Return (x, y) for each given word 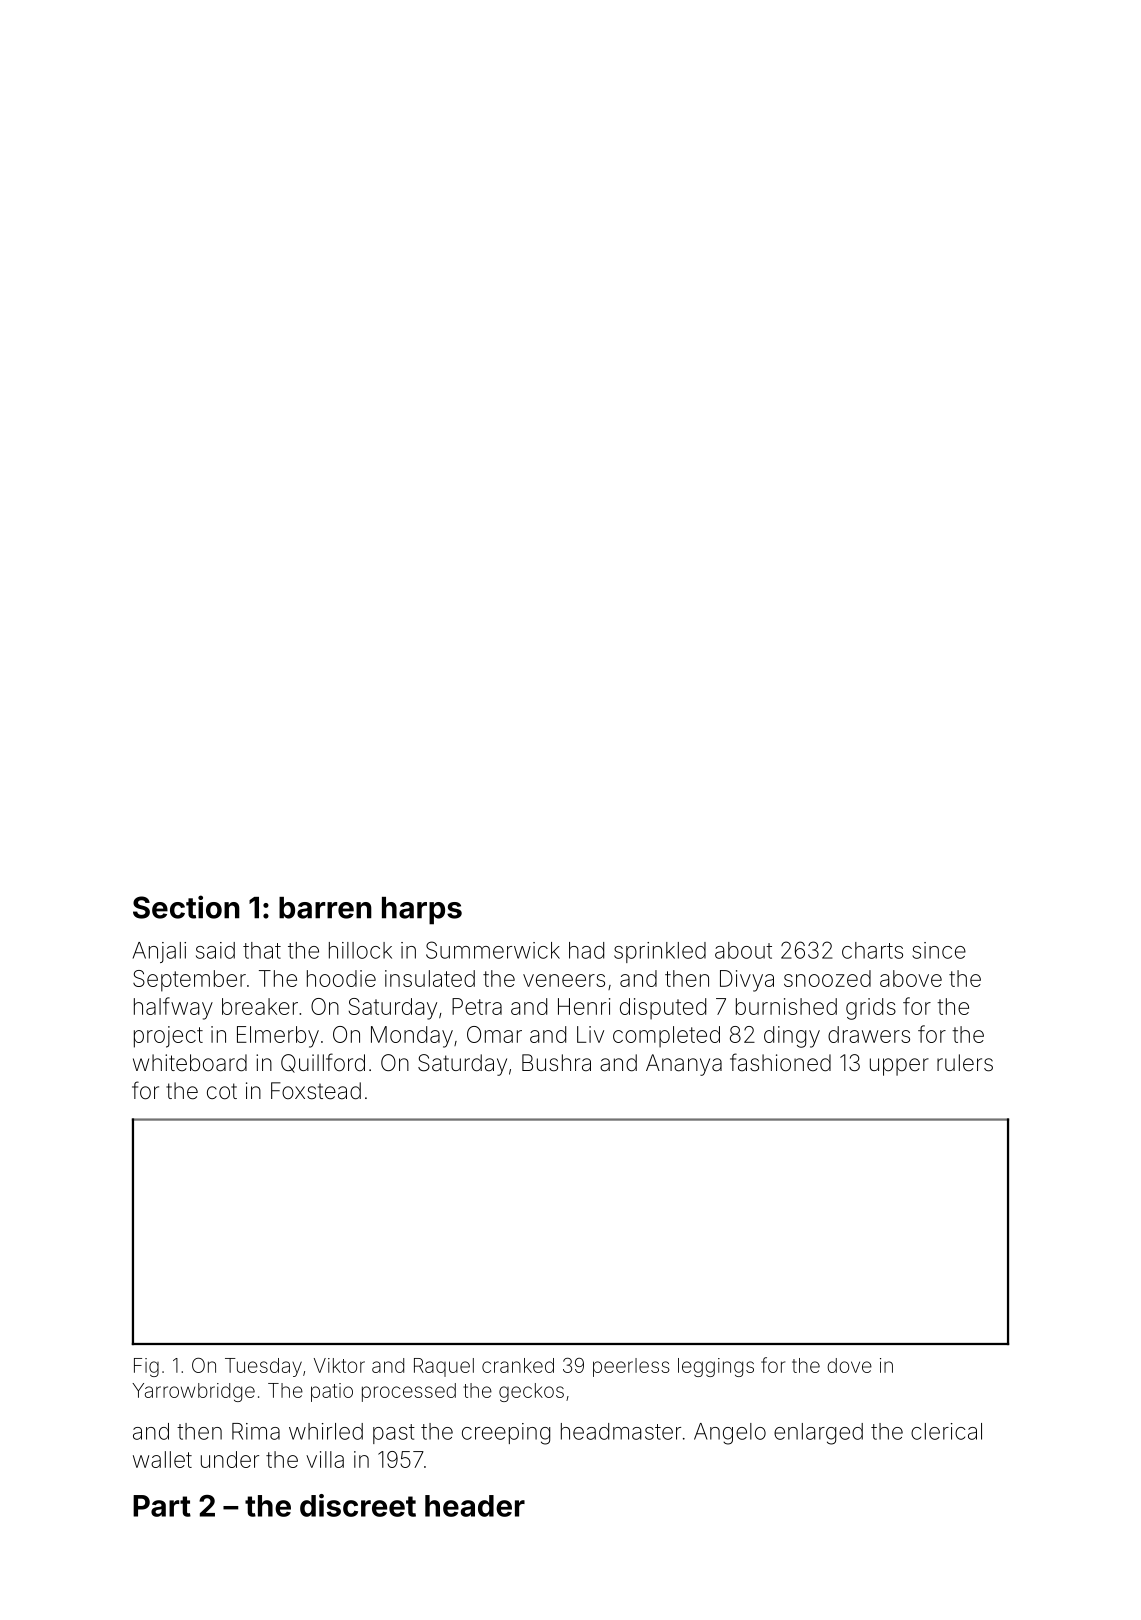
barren (325, 908)
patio (332, 1392)
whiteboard (190, 1063)
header (475, 1506)
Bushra (556, 1063)
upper (899, 1067)
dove (849, 1365)
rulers (965, 1063)
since (939, 950)
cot (222, 1091)
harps (422, 911)
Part (162, 1506)
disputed (663, 1008)
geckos (531, 1392)
